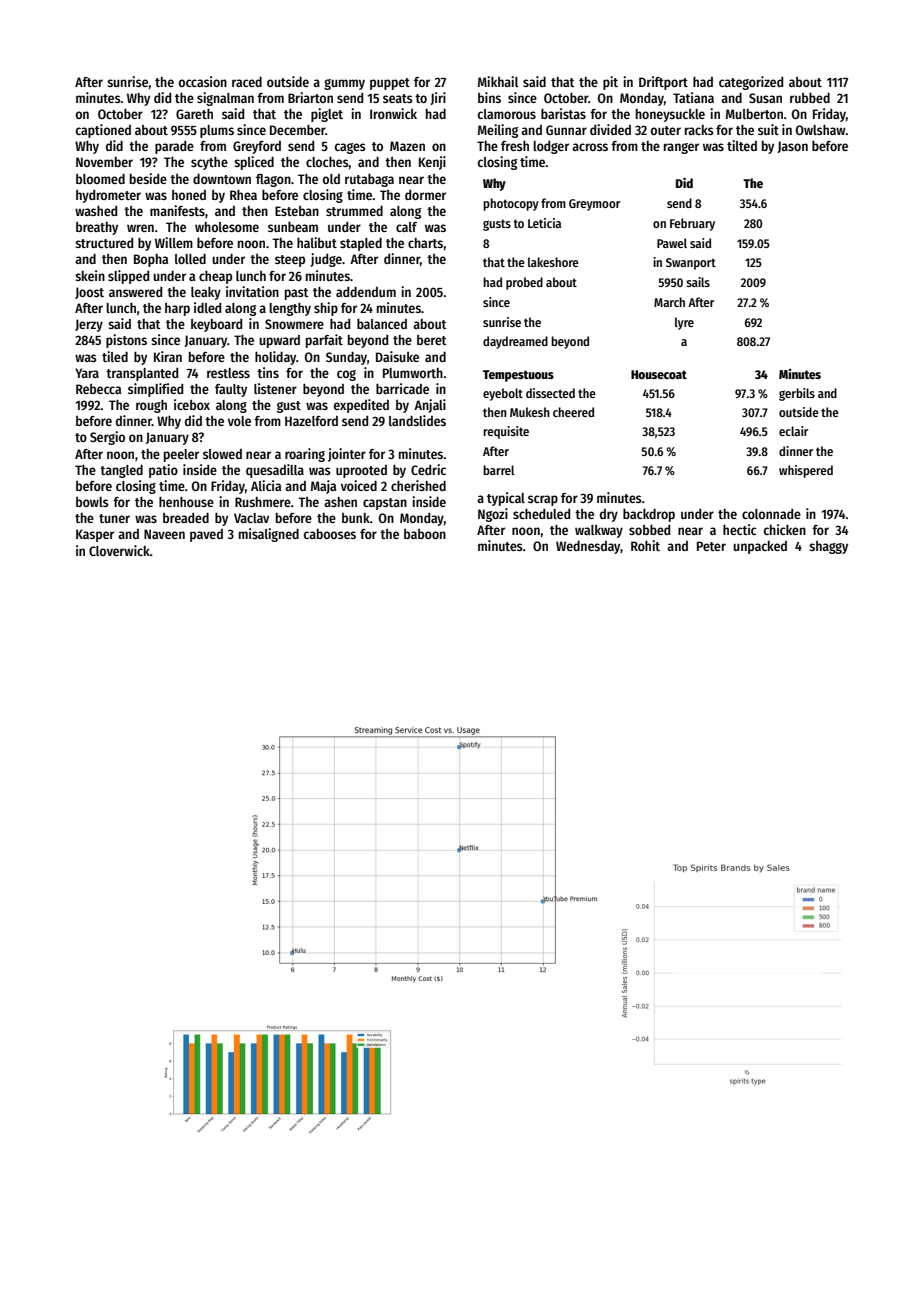  What do you see at coordinates (119, 550) in the screenshot?
I see `Cloverwick` at bounding box center [119, 550].
